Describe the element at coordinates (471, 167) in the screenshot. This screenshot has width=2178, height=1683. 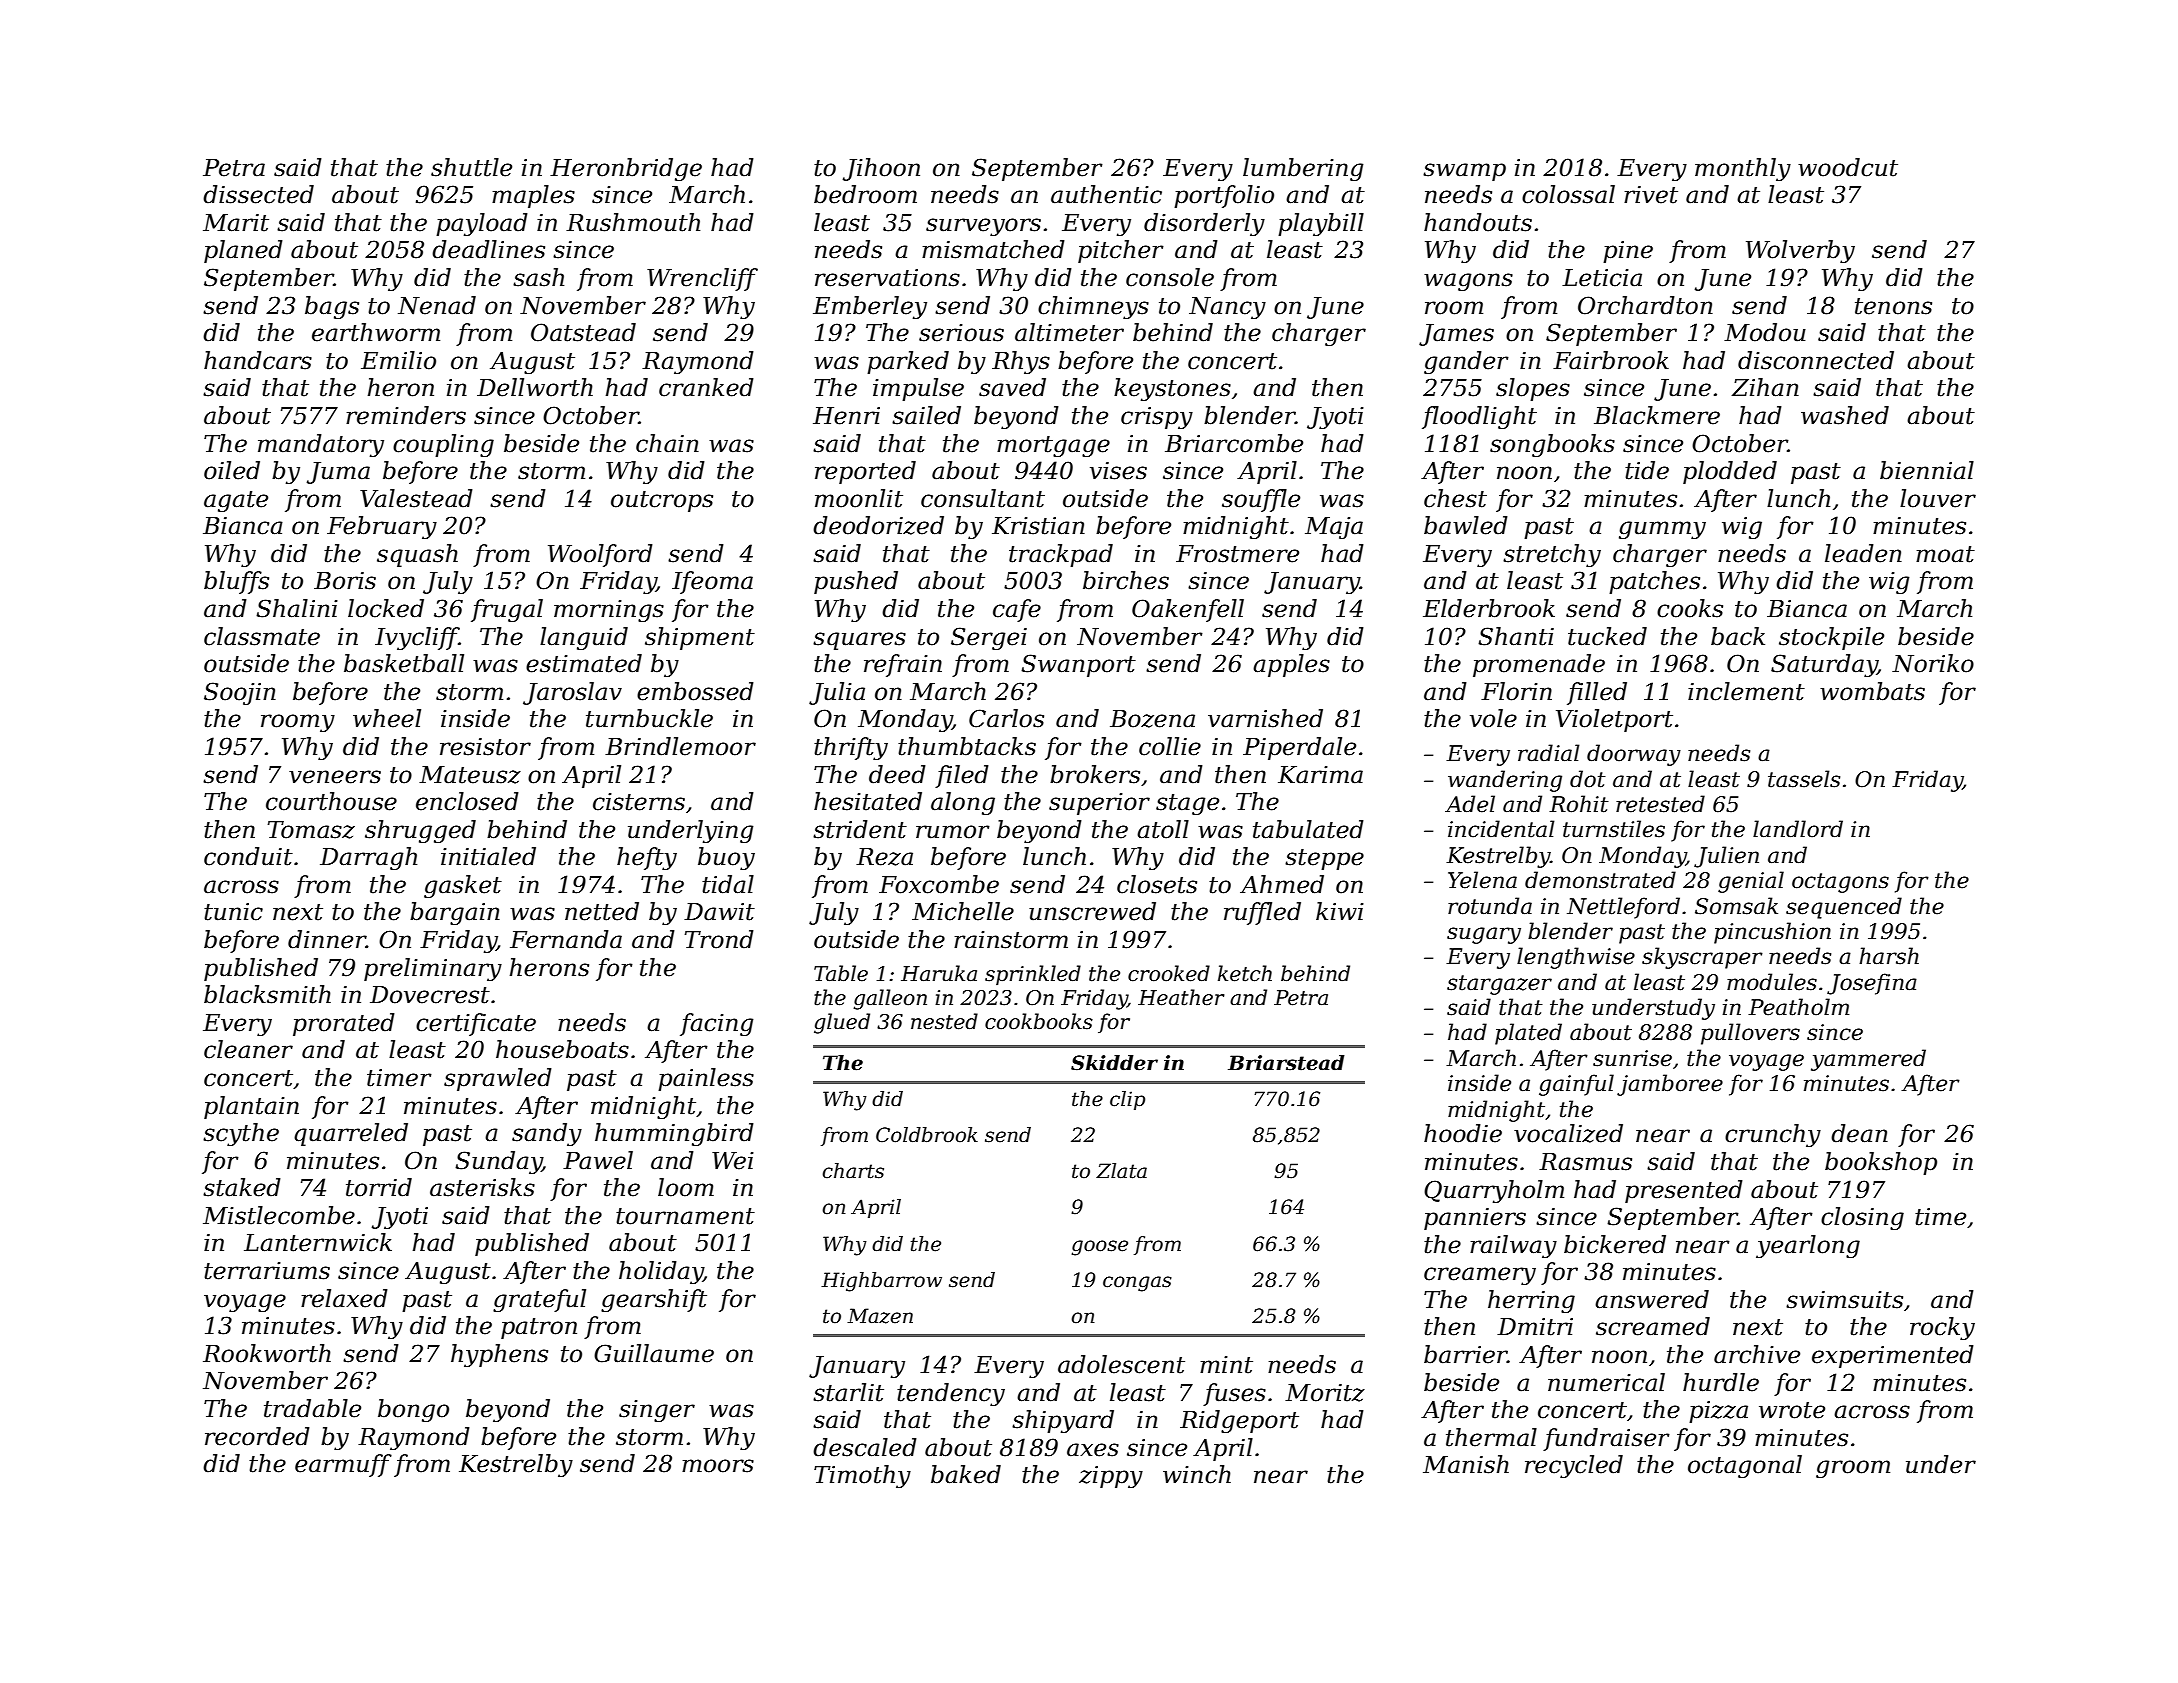
I see `shuttle` at that location.
